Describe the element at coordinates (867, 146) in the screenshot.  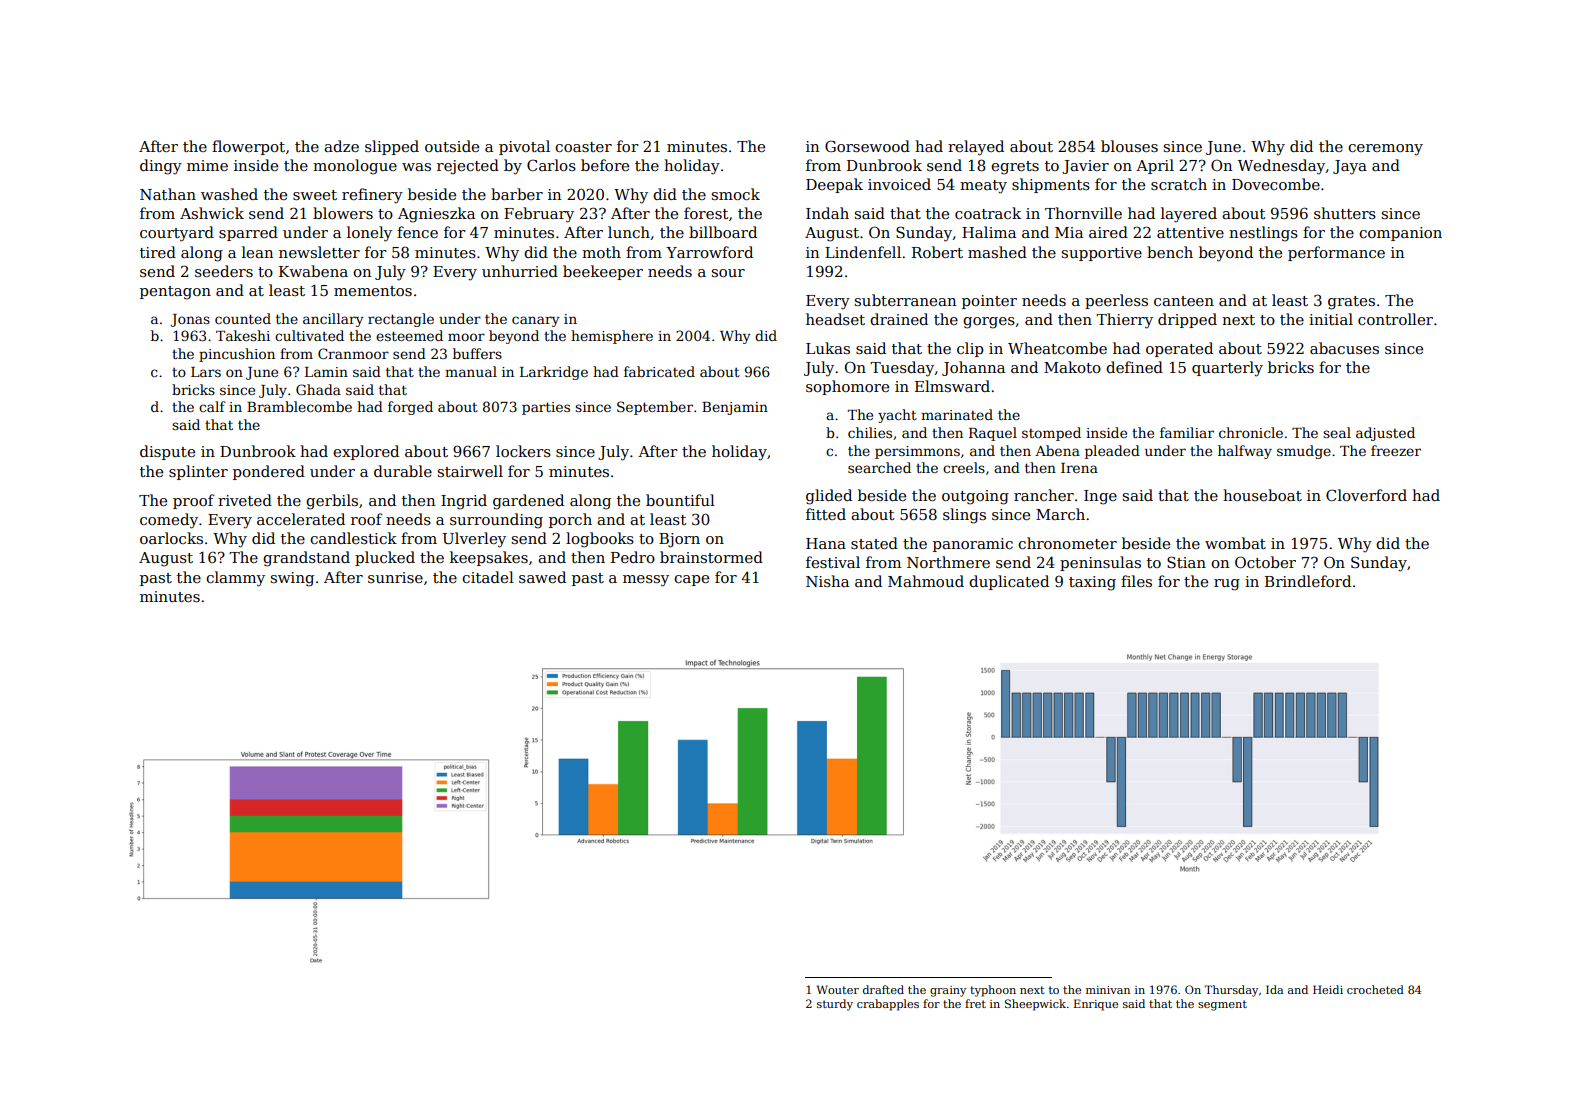
I see `Gorsewood` at that location.
